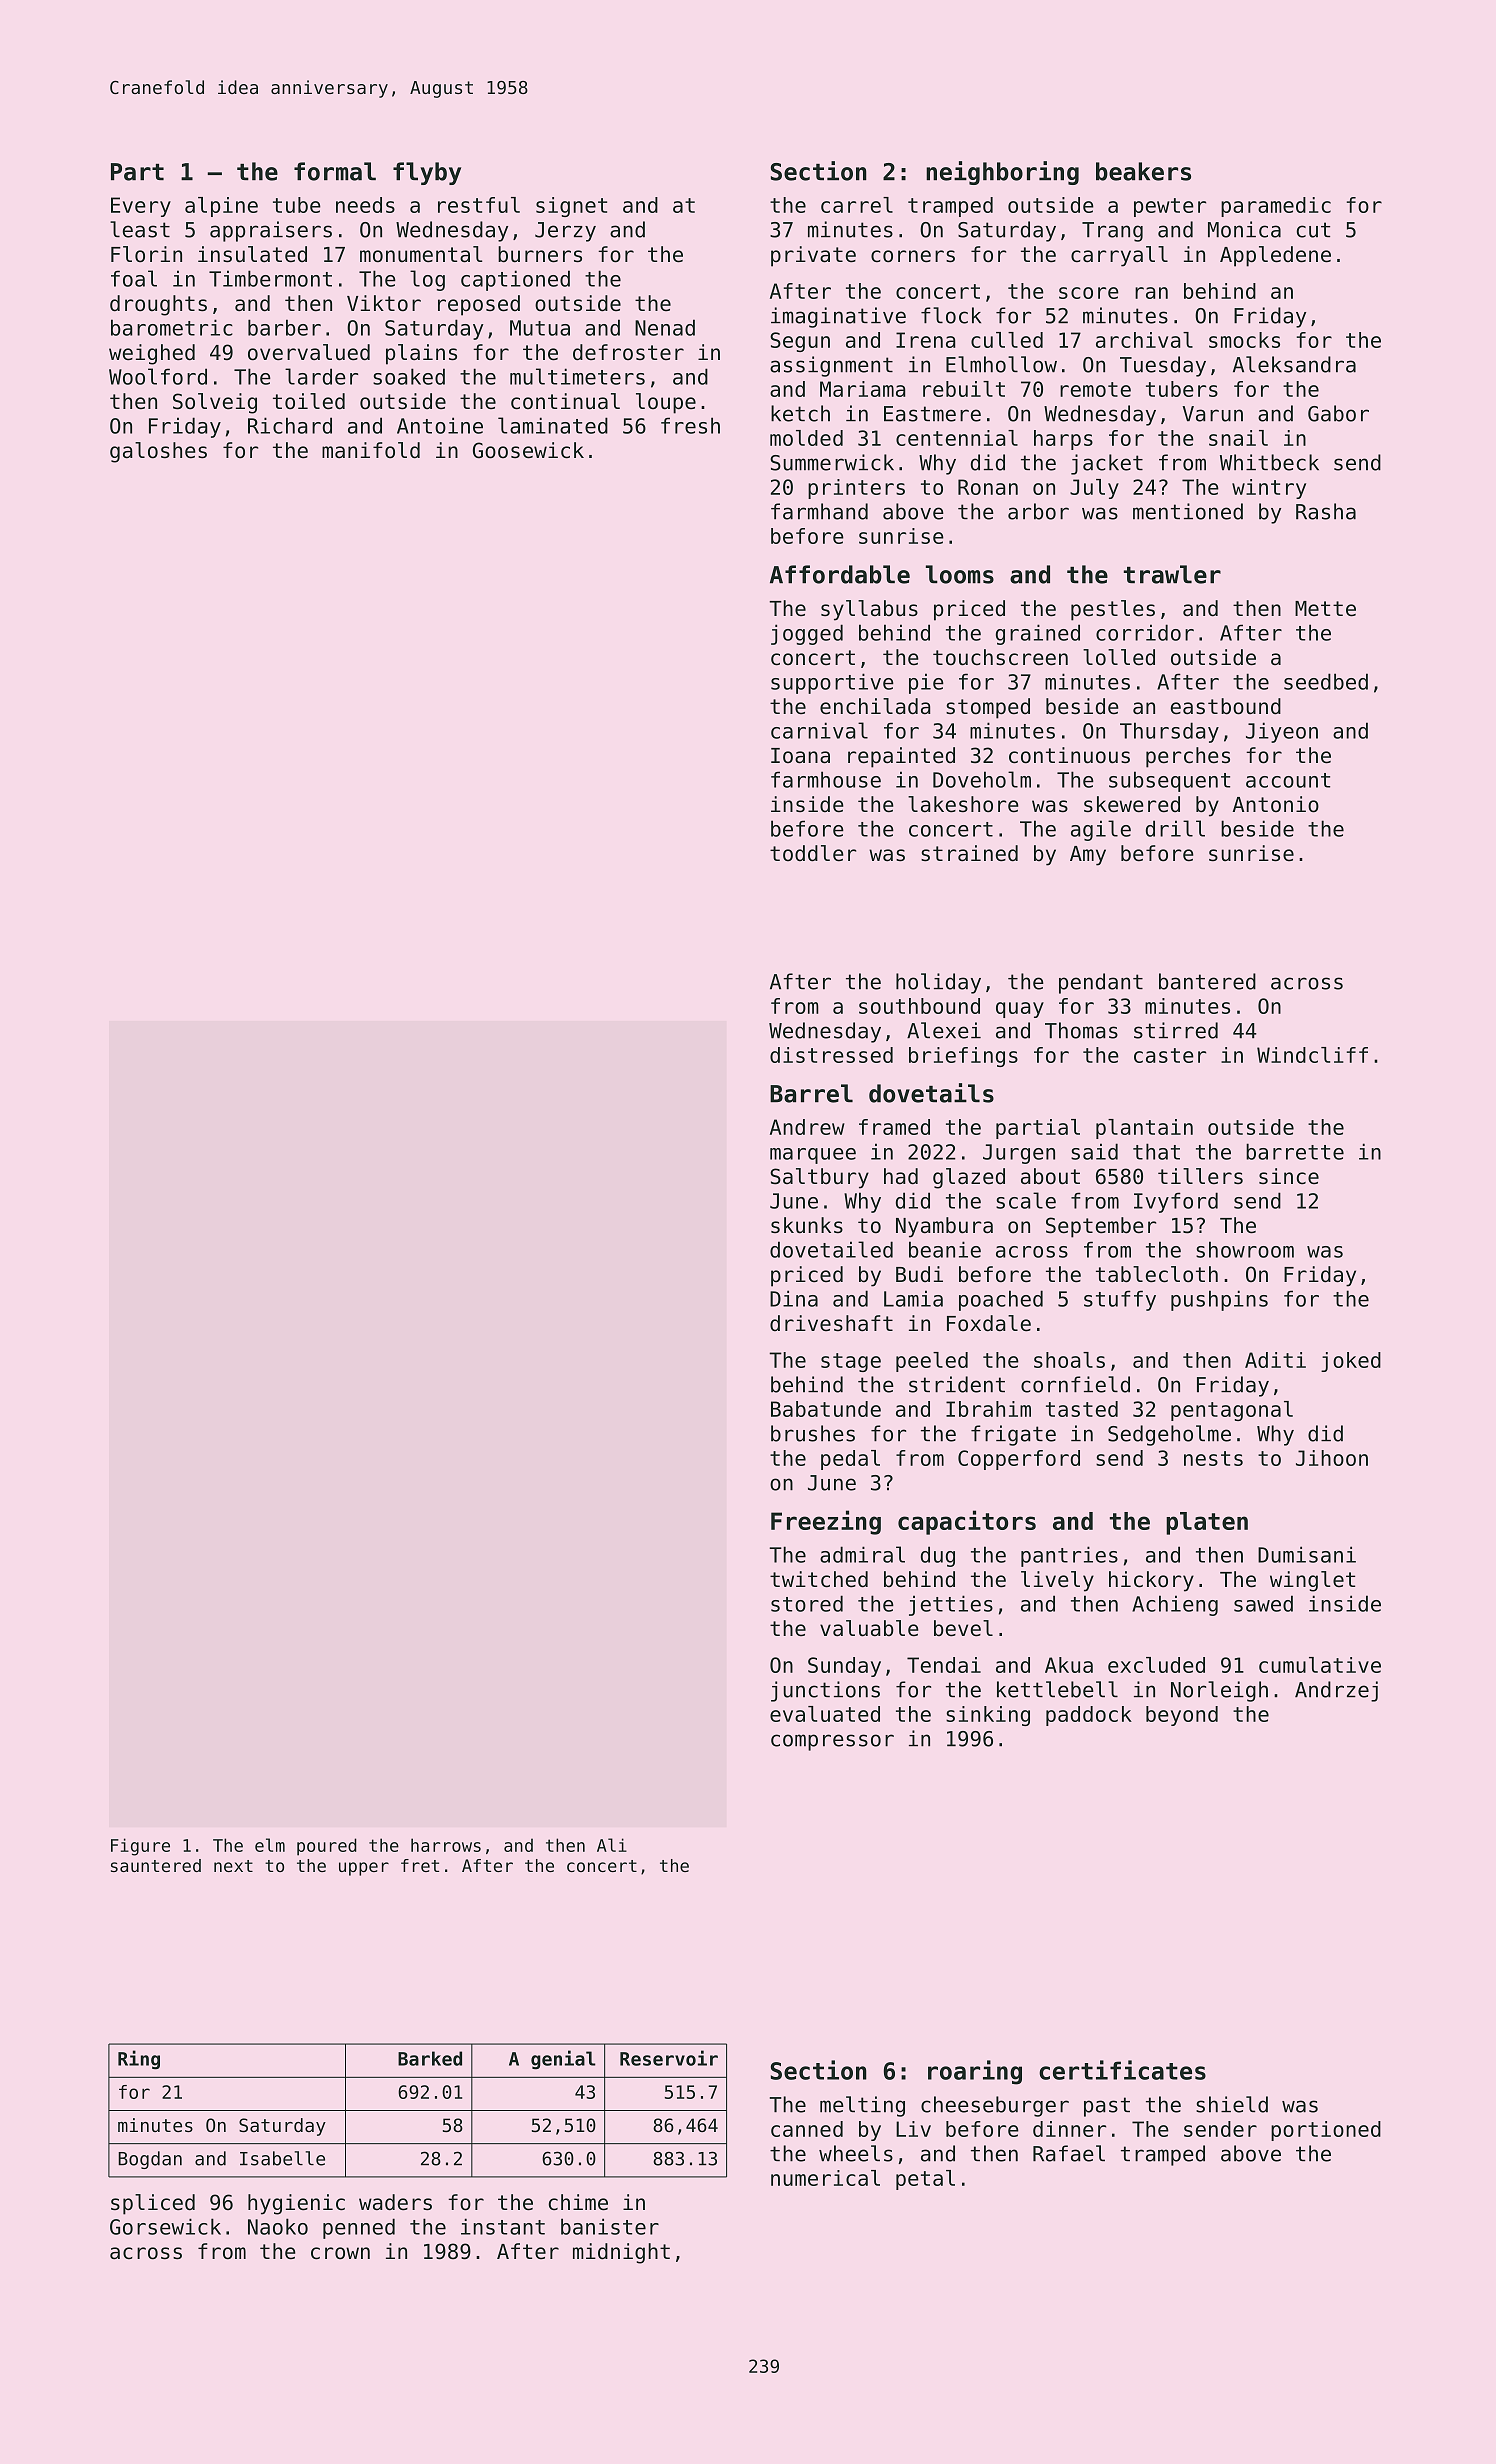  What do you see at coordinates (165, 2226) in the document?
I see `Gorsewick` at bounding box center [165, 2226].
